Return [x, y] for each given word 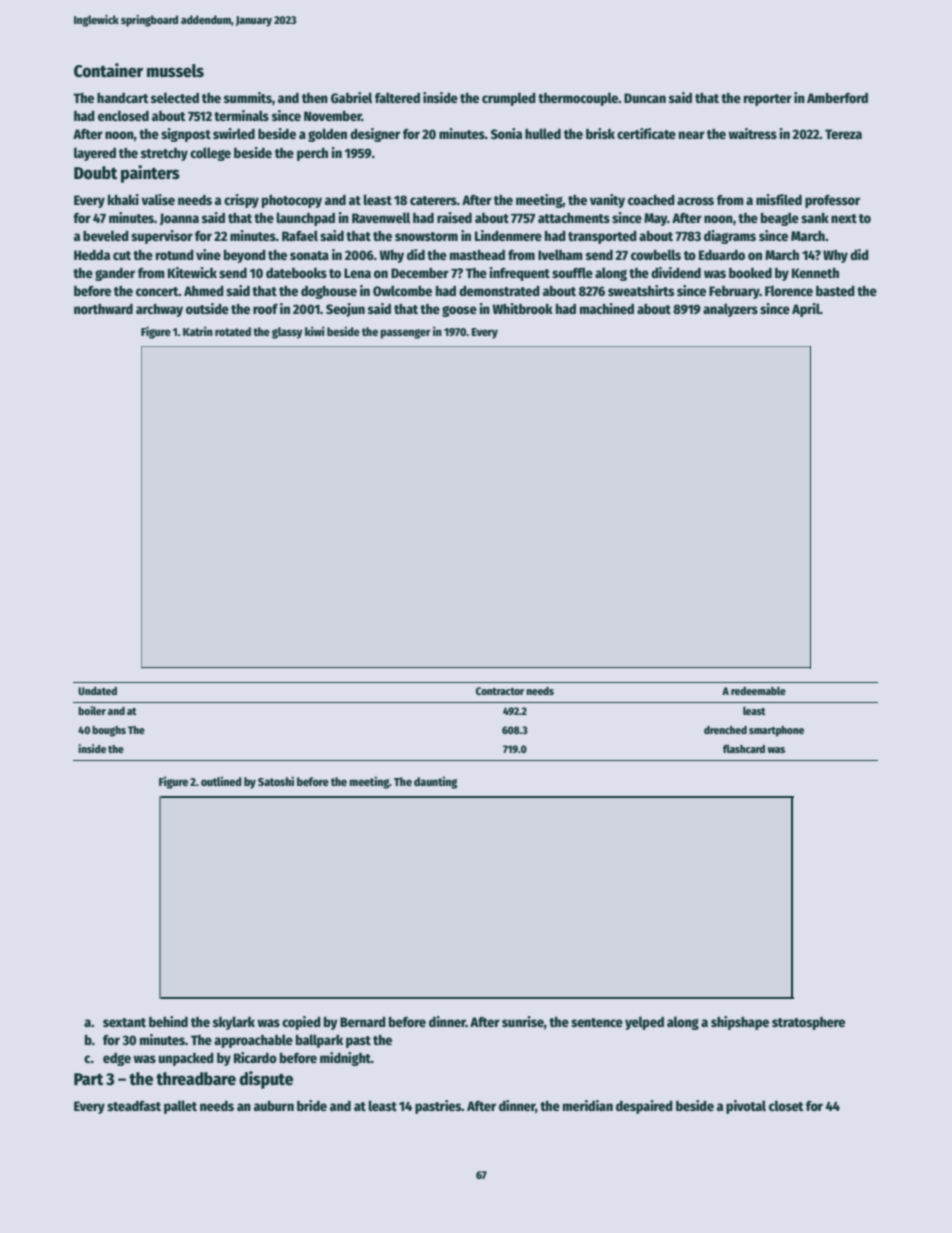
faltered [397, 97]
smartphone [776, 731]
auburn [274, 1106]
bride [312, 1105]
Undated [97, 691]
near [692, 135]
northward [103, 309]
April [806, 310]
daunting [435, 782]
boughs [109, 731]
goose [459, 311]
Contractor [500, 691]
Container [108, 70]
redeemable [758, 691]
